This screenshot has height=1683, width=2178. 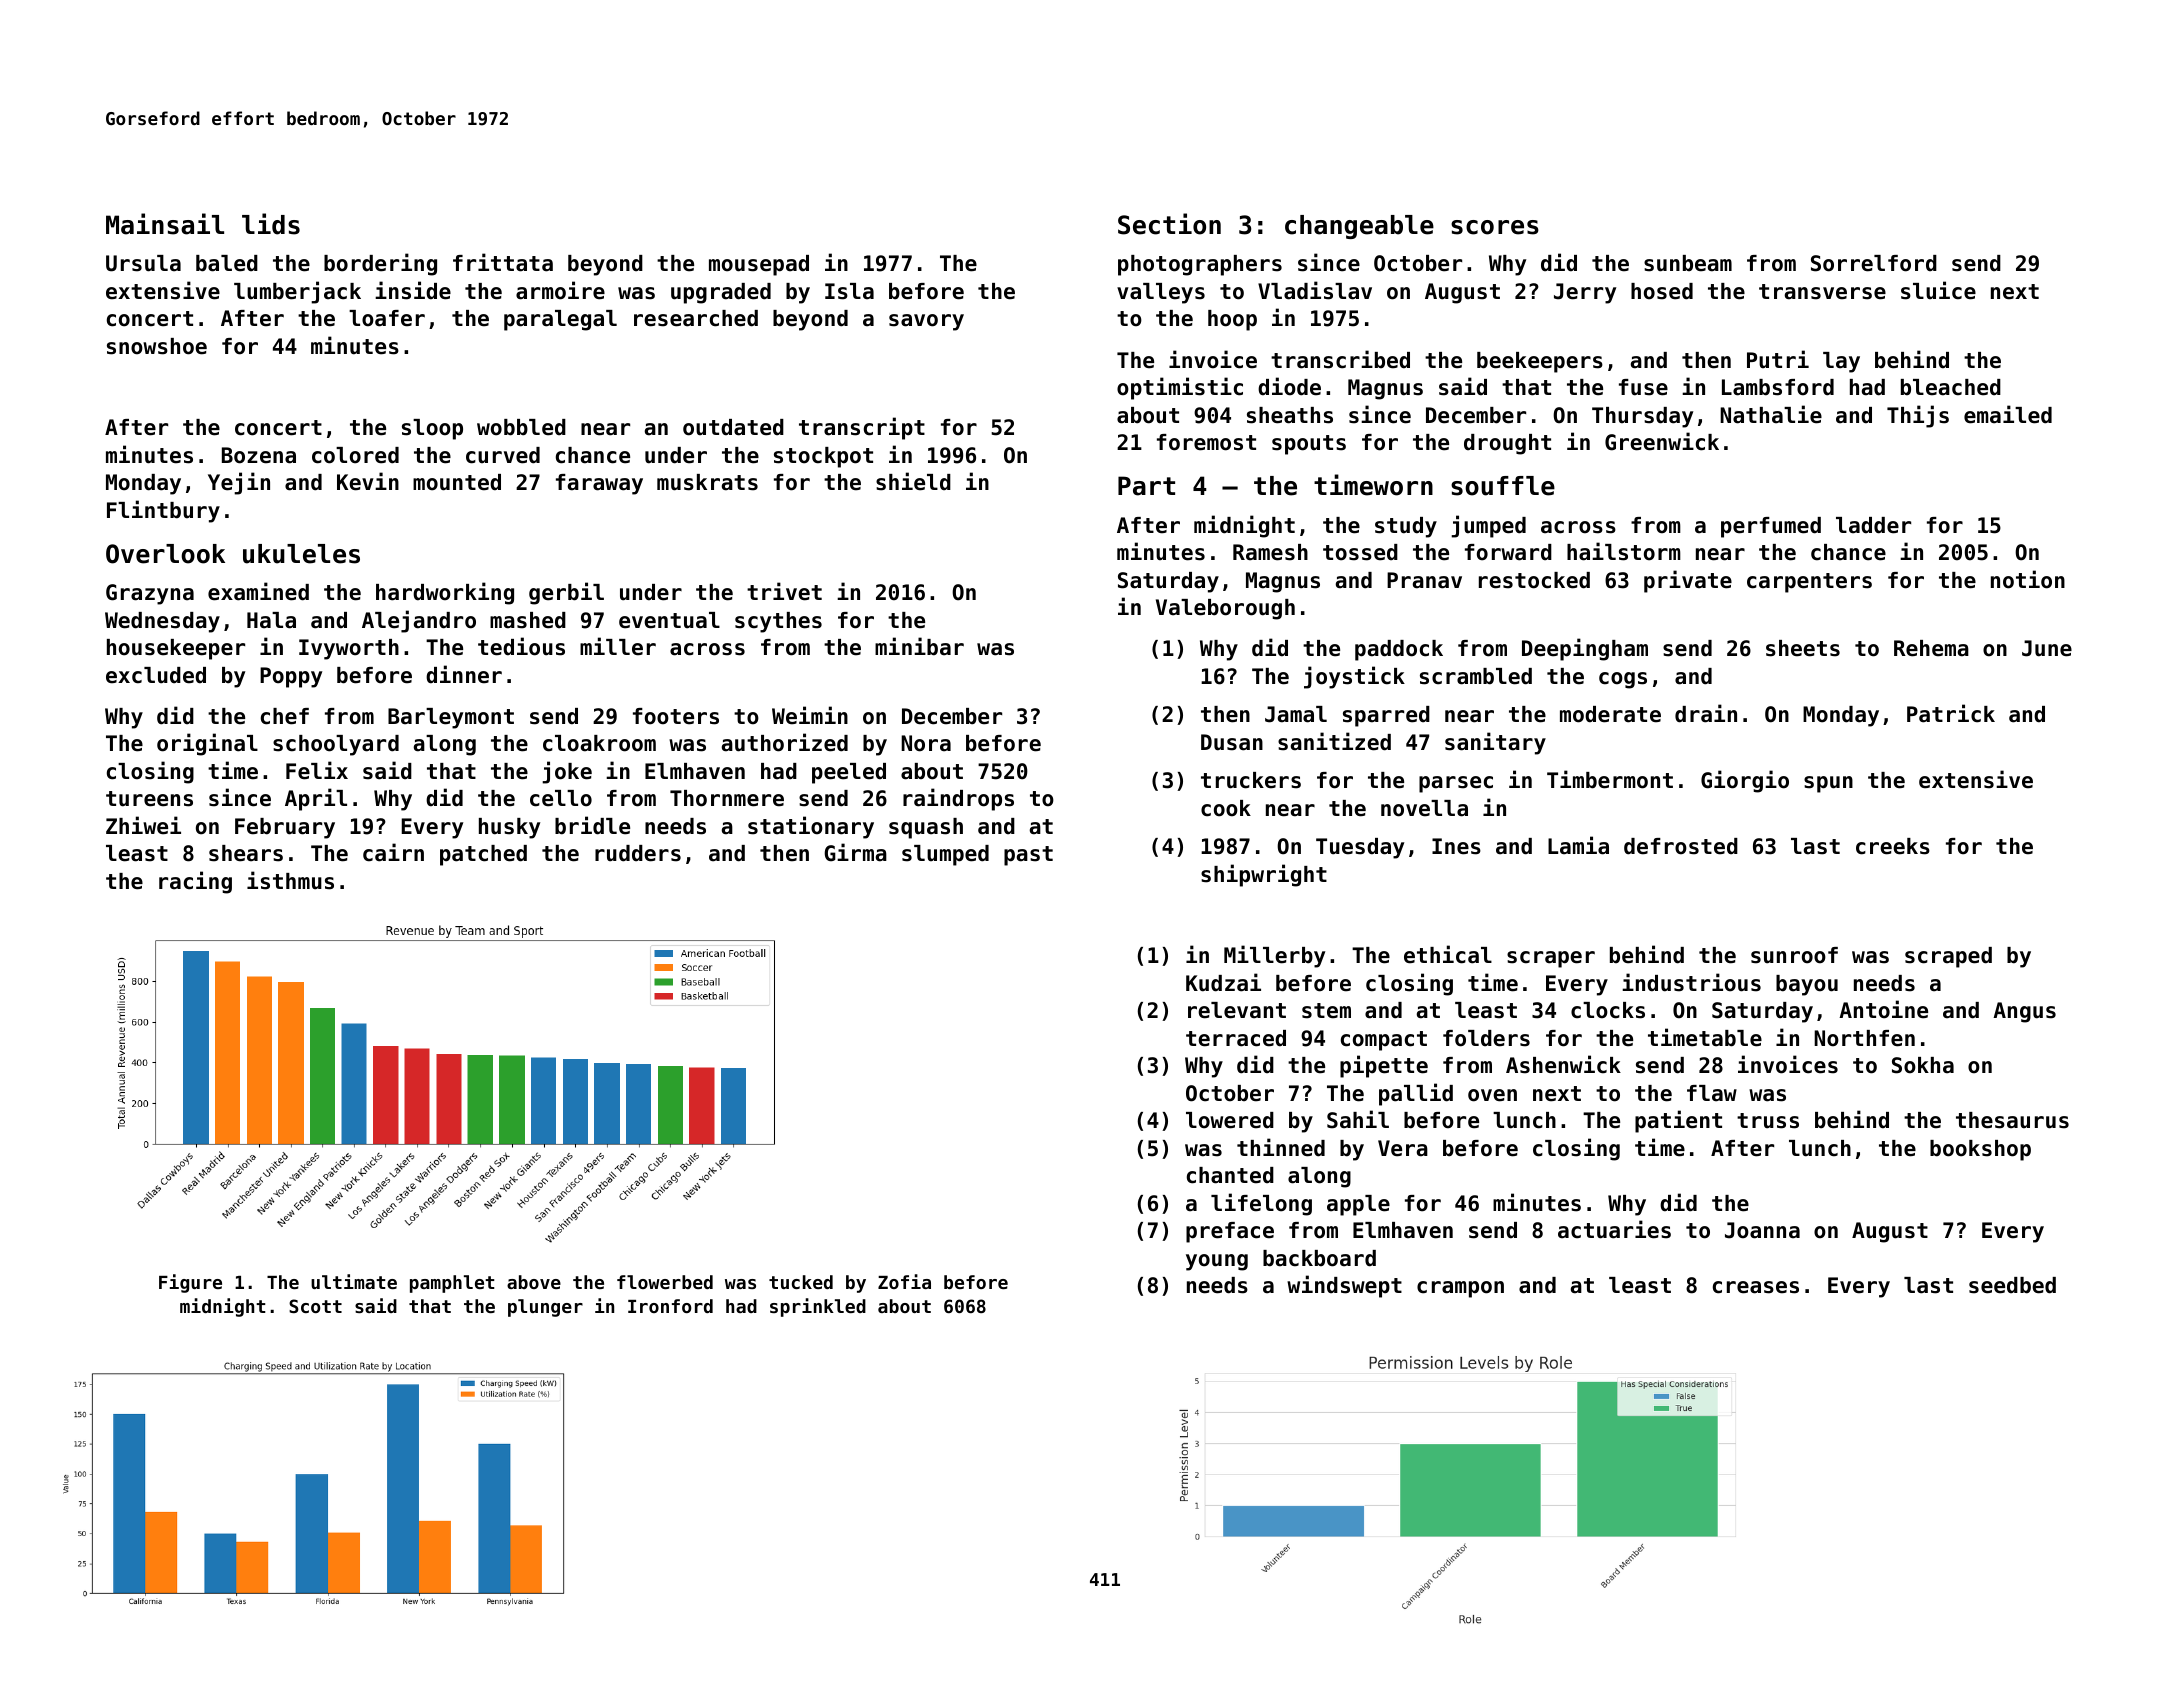 What do you see at coordinates (195, 882) in the screenshot?
I see `racing` at bounding box center [195, 882].
